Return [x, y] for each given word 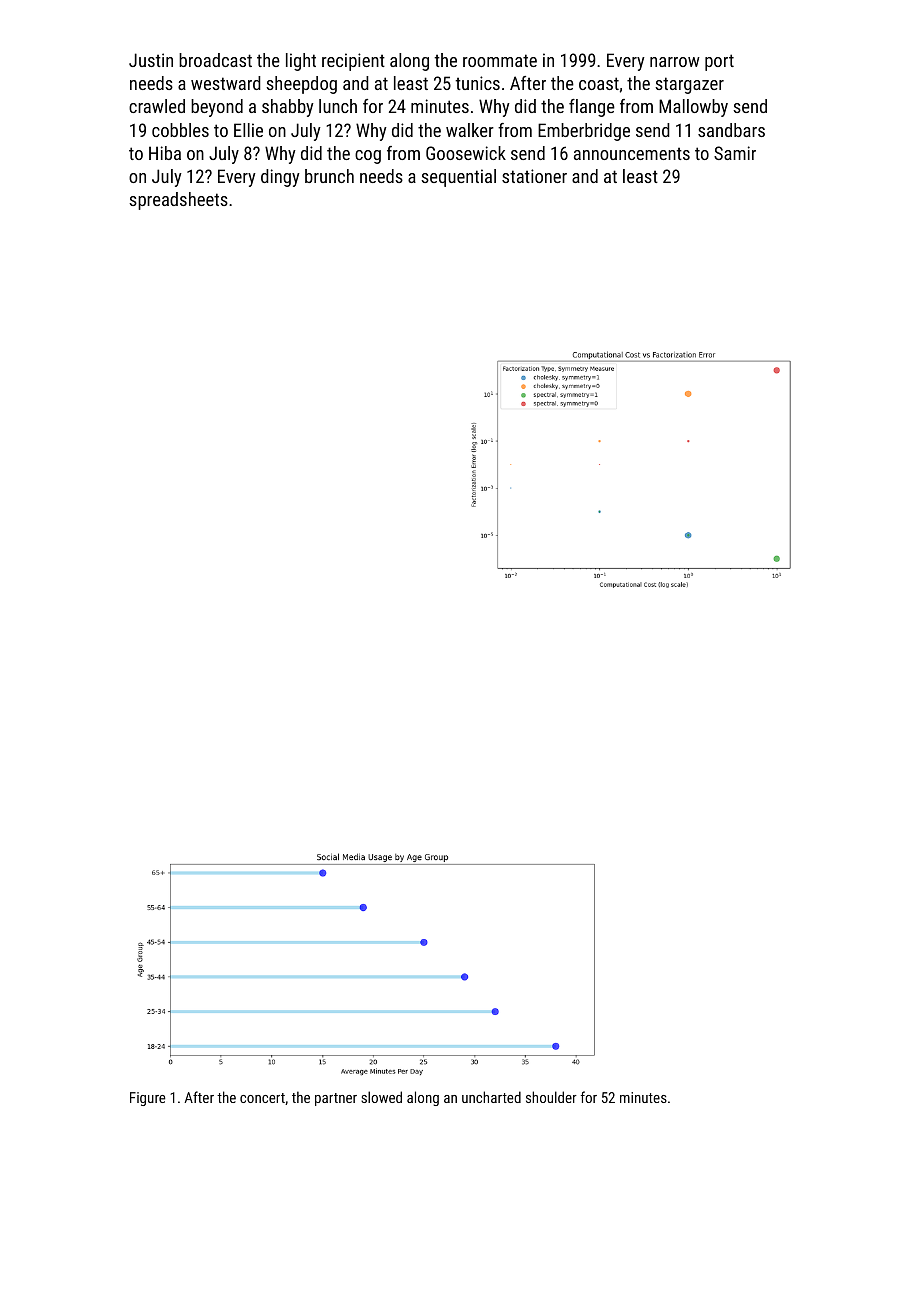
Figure [147, 1099]
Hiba [165, 153]
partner [336, 1099]
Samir [735, 153]
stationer [534, 176]
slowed [381, 1097]
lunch [338, 106]
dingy [280, 178]
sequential [458, 178]
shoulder [551, 1097]
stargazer [689, 85]
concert [262, 1098]
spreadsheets [178, 201]
